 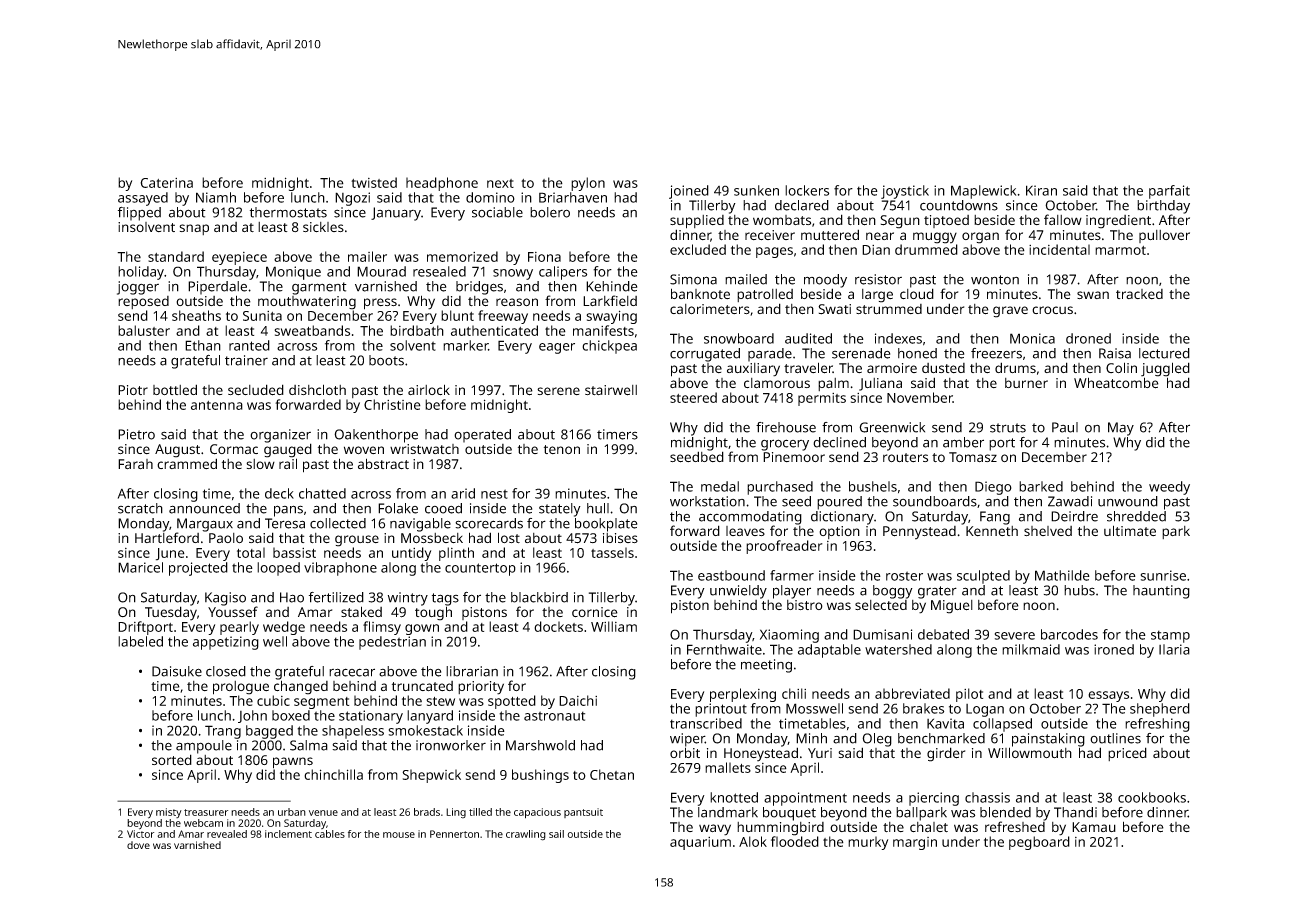 What do you see at coordinates (361, 611) in the page?
I see `staked` at bounding box center [361, 611].
